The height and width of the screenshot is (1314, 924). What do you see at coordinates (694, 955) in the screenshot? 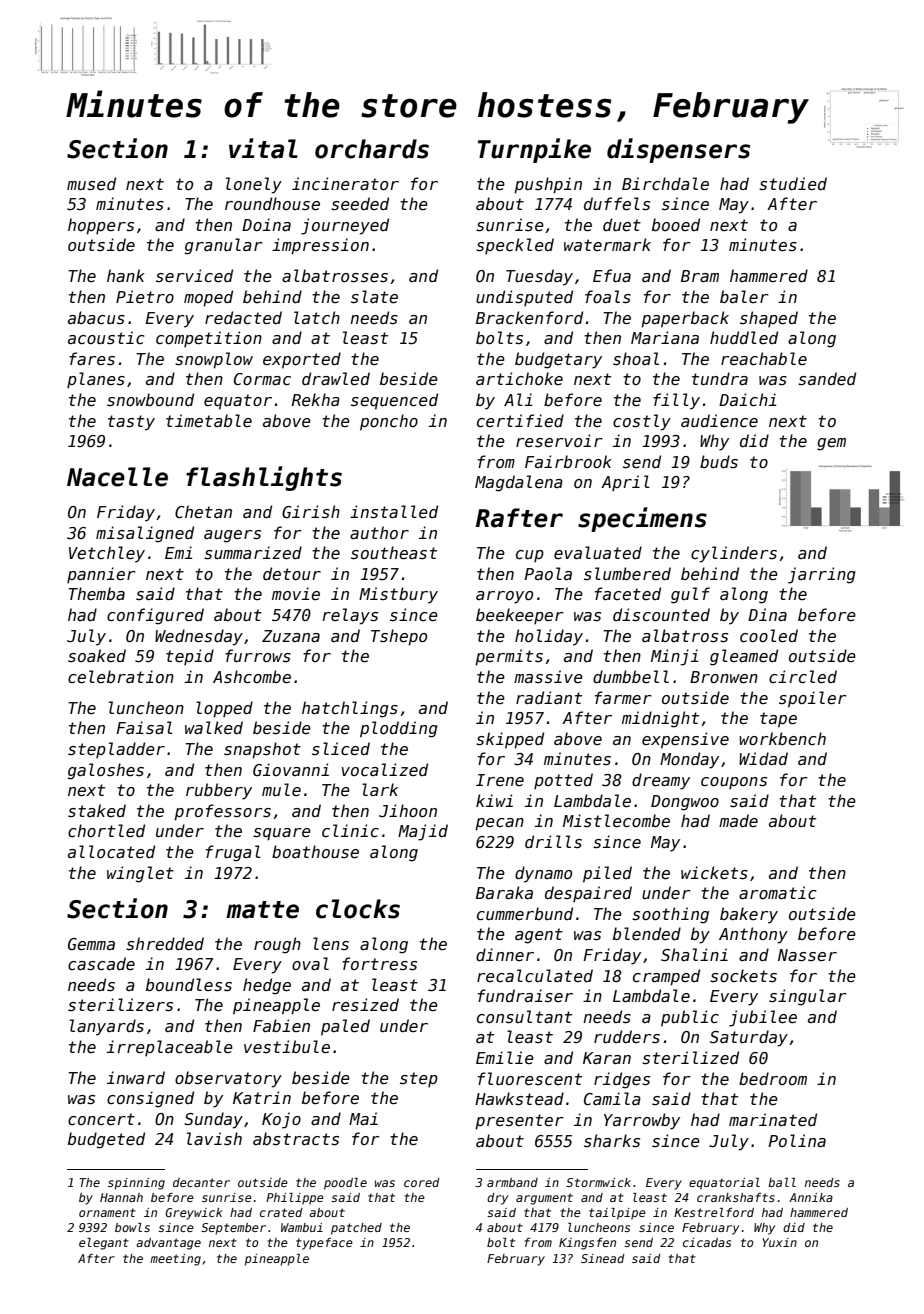
I see `Shalini` at bounding box center [694, 955].
